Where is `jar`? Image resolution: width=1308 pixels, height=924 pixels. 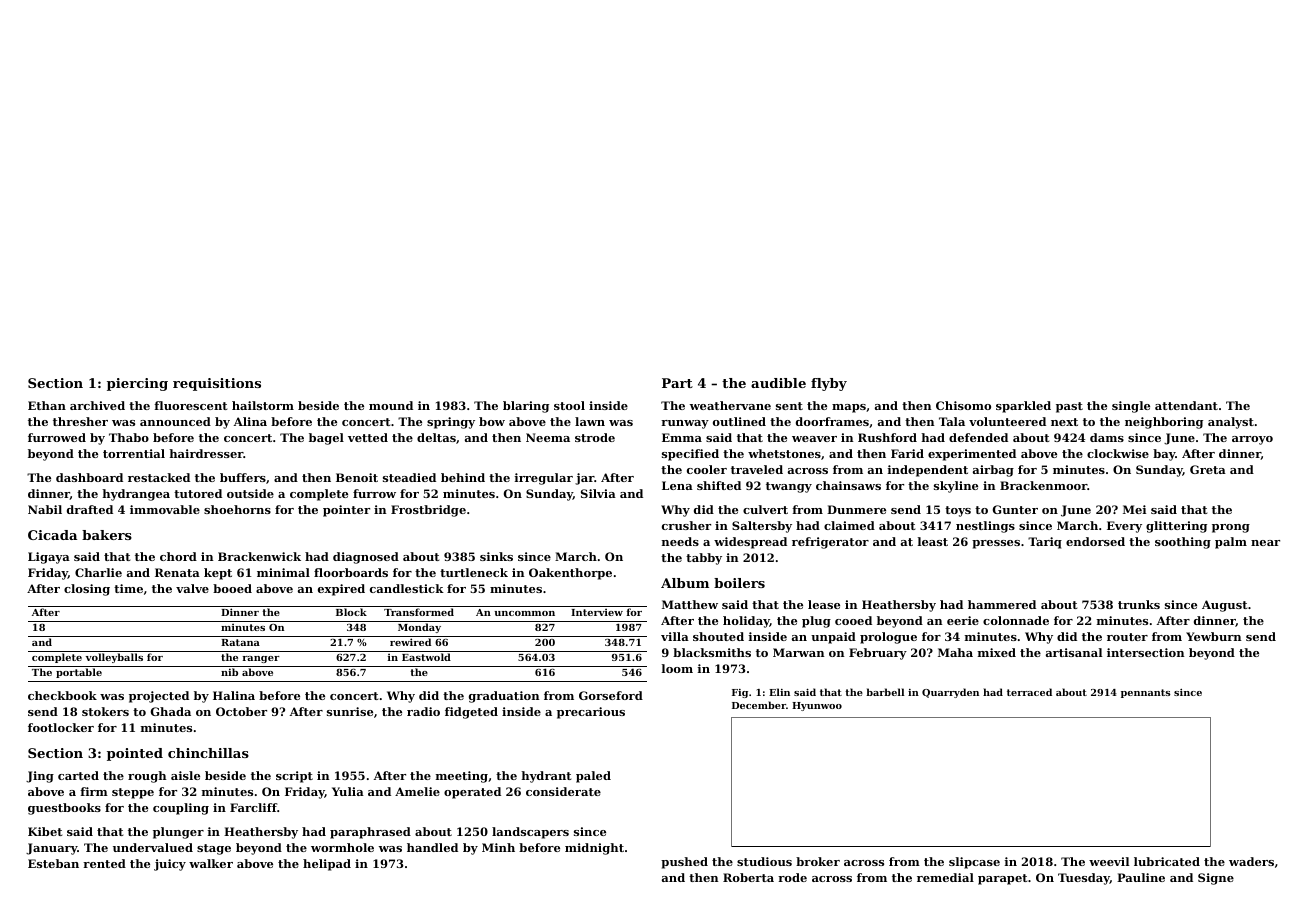 jar is located at coordinates (584, 479).
